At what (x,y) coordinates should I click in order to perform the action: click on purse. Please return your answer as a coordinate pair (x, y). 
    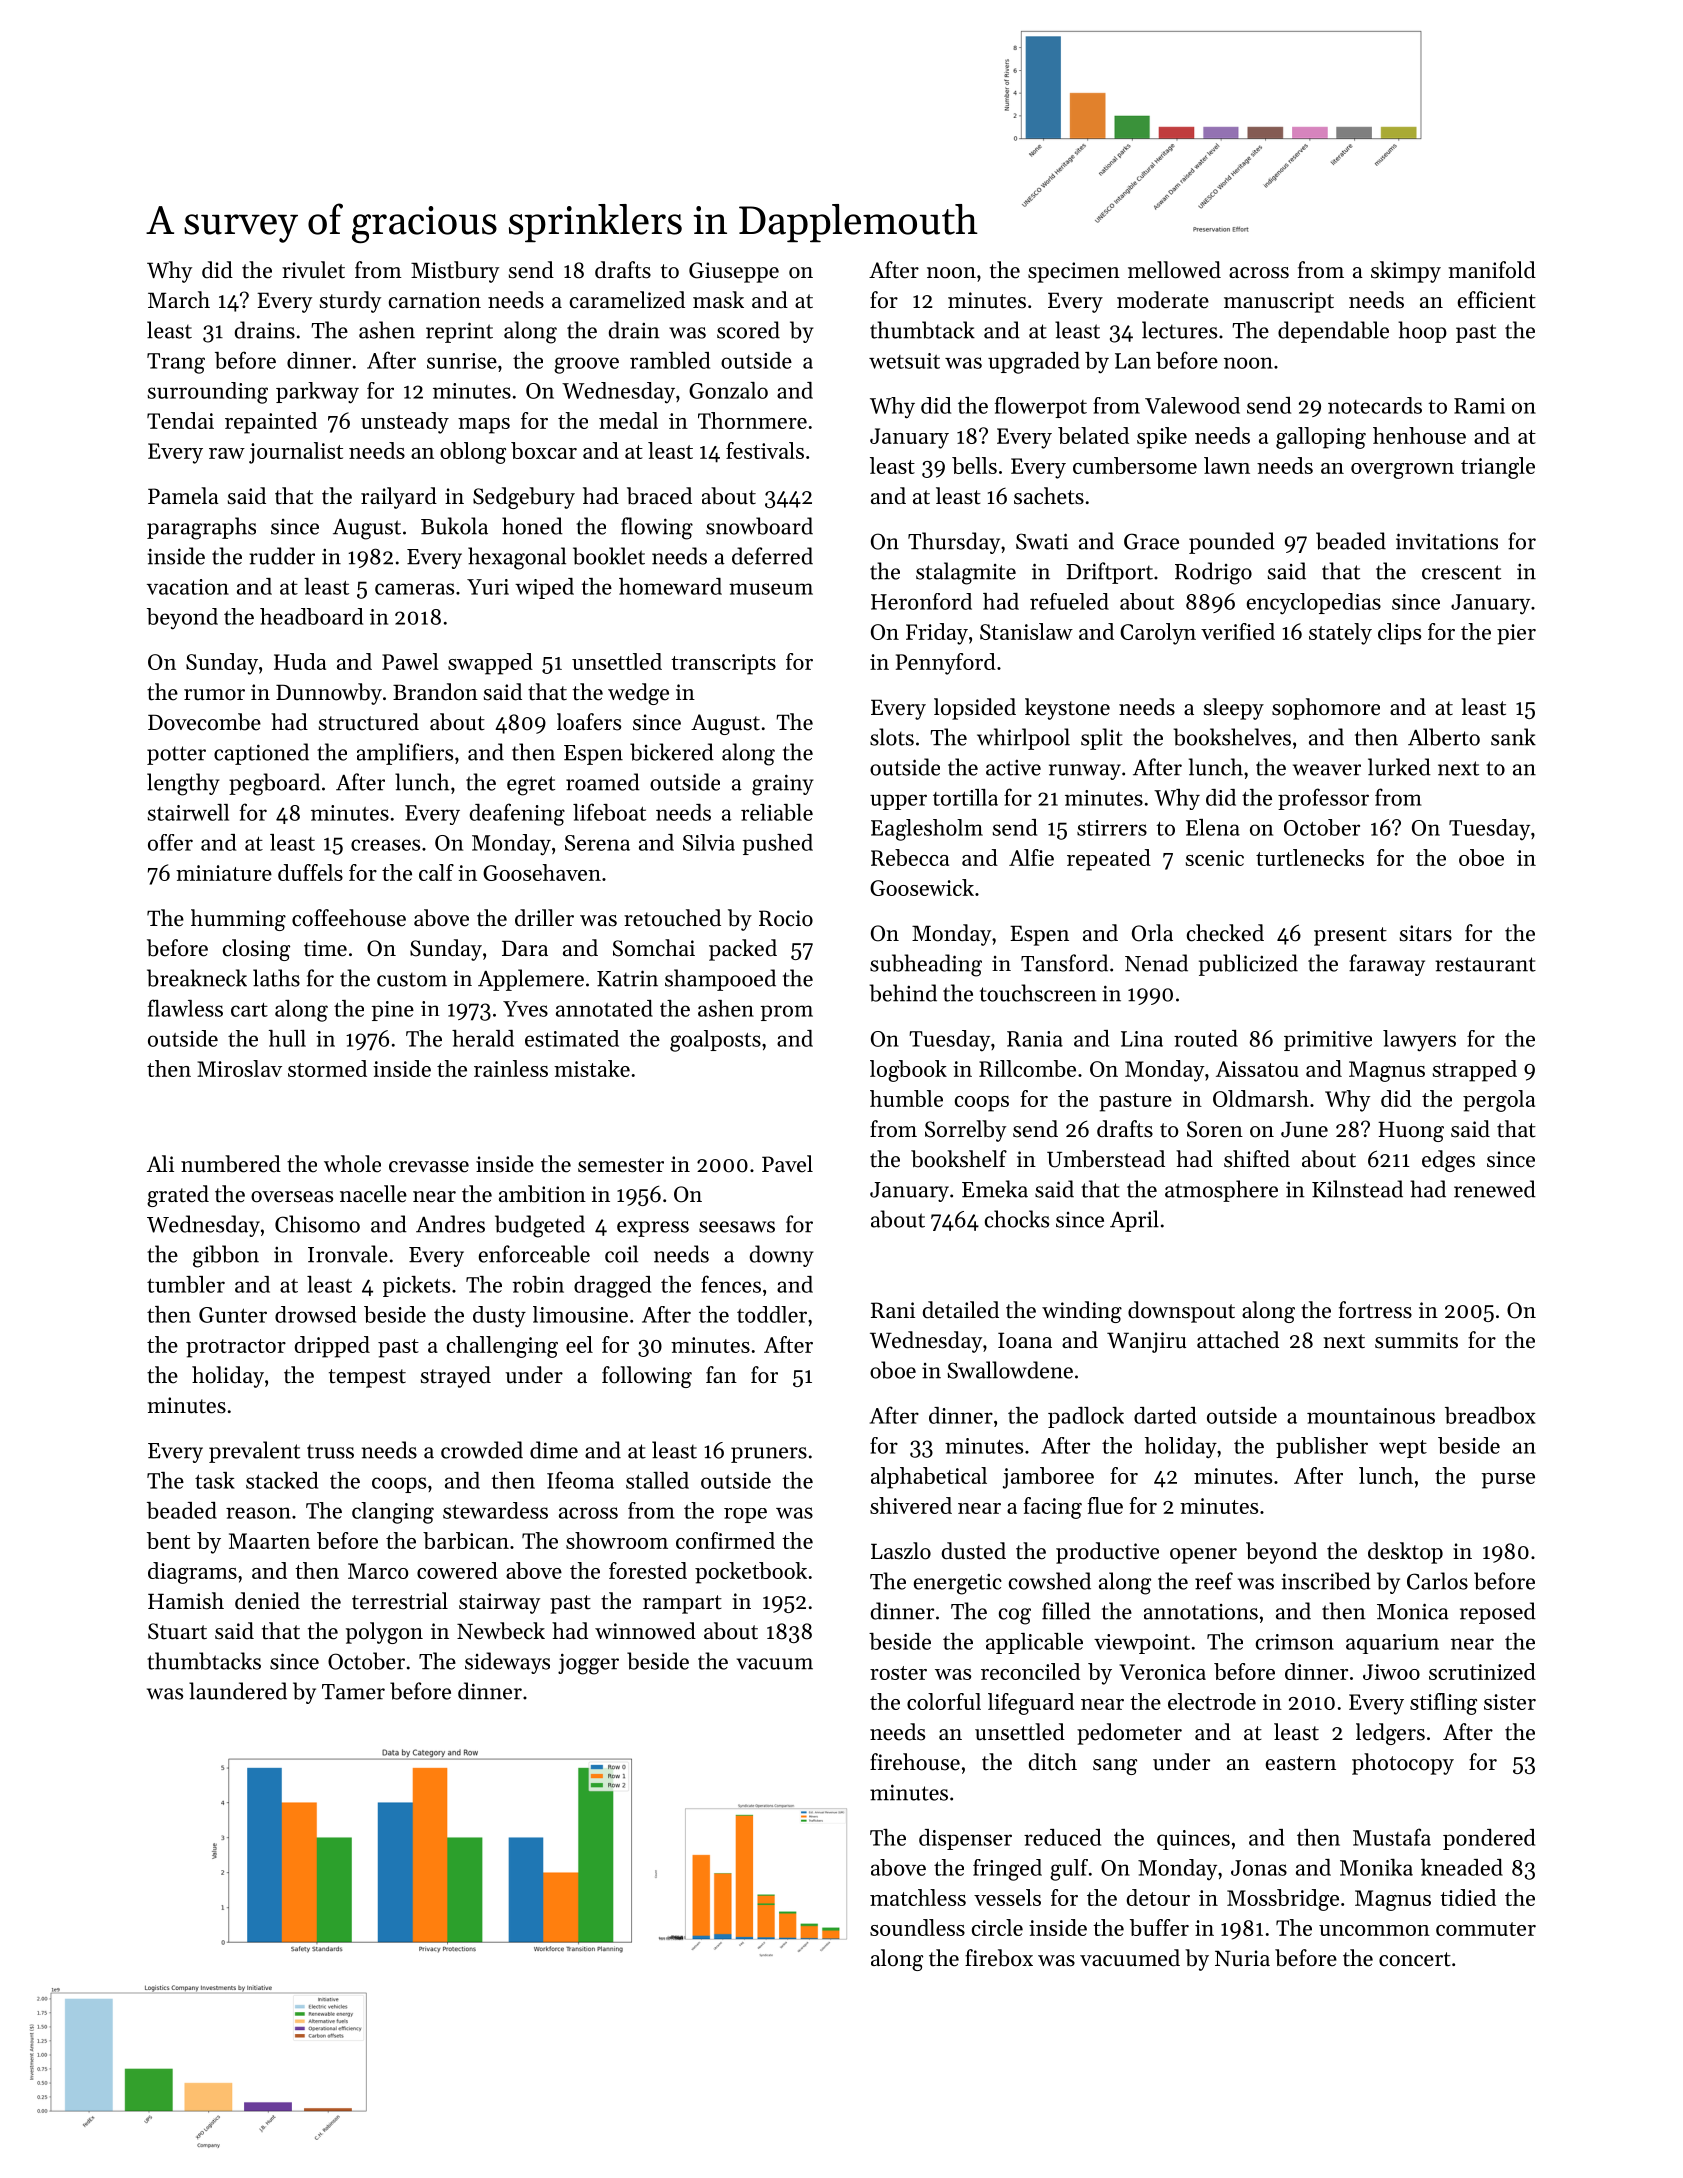
    Looking at the image, I should click on (1508, 1481).
